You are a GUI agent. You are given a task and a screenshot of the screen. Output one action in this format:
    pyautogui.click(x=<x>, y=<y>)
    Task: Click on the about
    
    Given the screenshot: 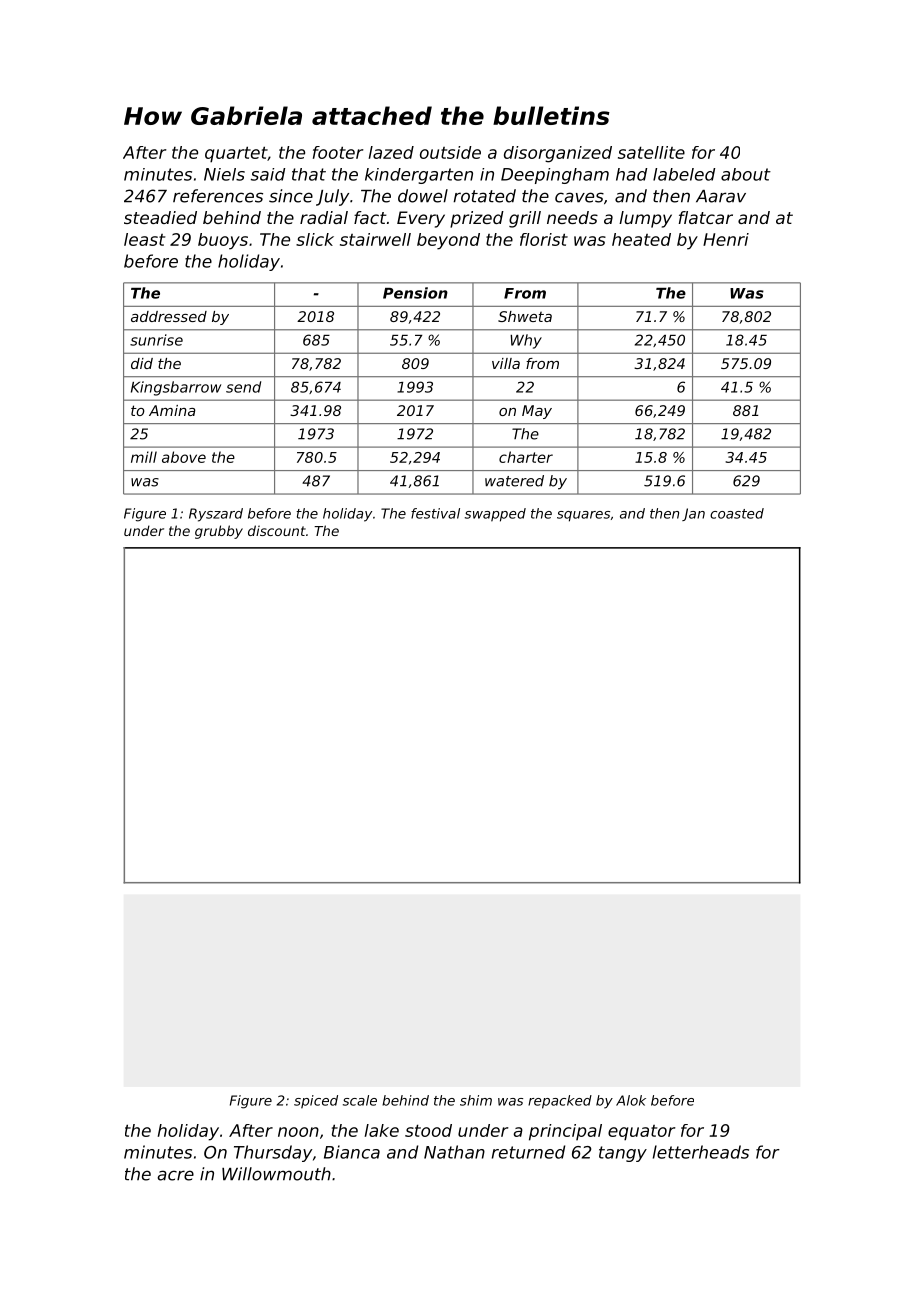 What is the action you would take?
    pyautogui.click(x=746, y=174)
